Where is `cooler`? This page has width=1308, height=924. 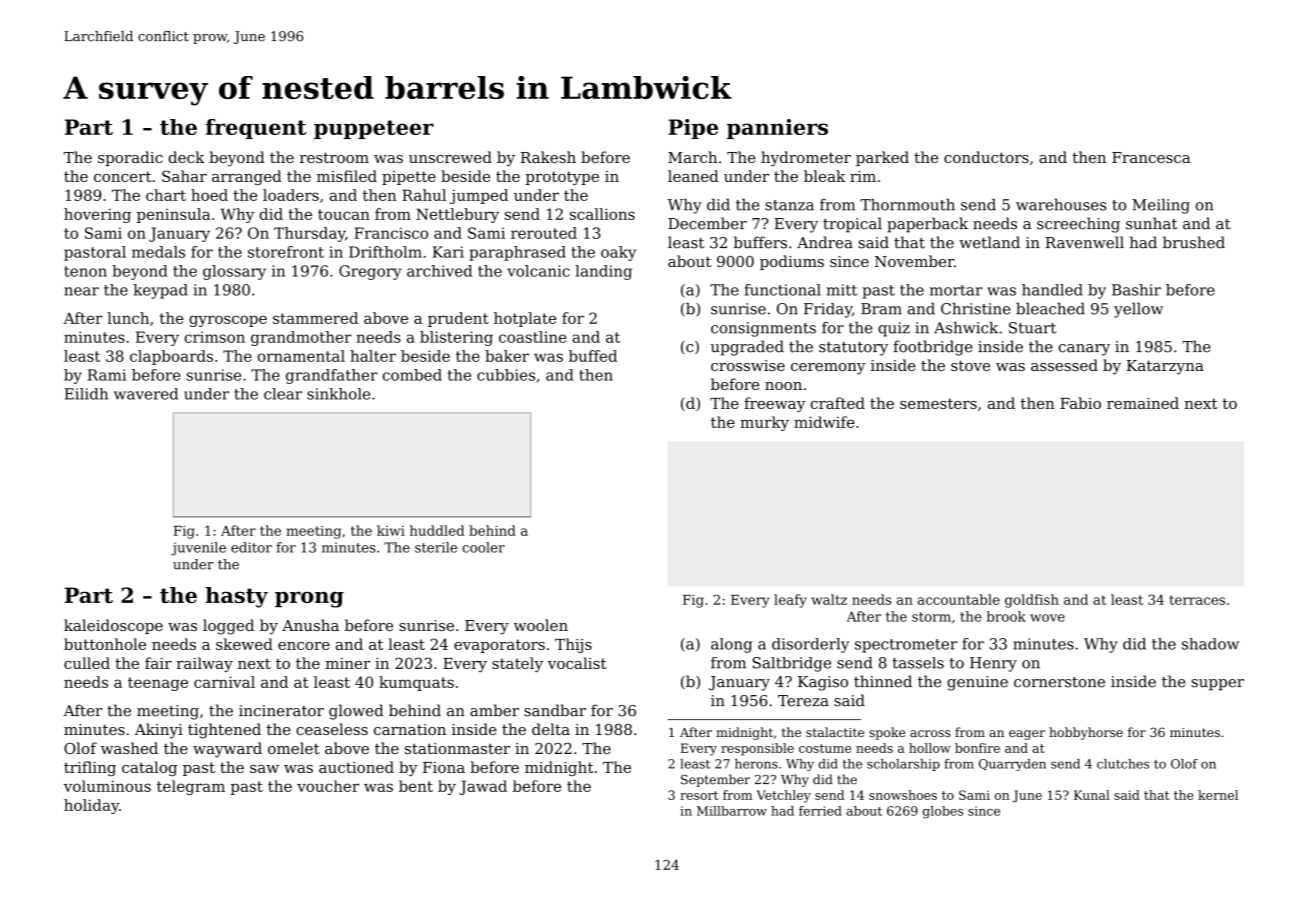
cooler is located at coordinates (483, 547).
